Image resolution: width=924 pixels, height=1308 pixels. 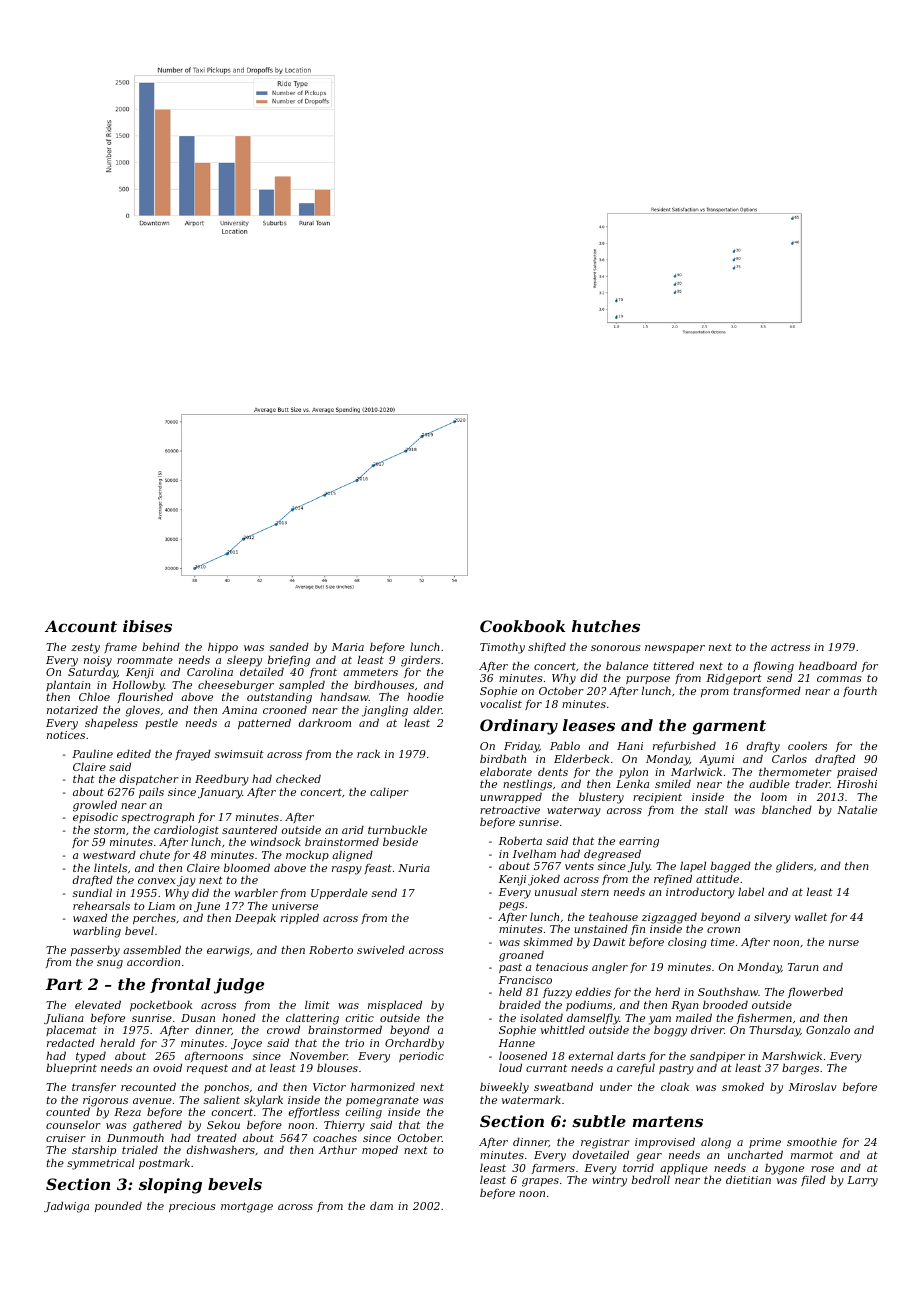 I want to click on ibises, so click(x=147, y=626).
